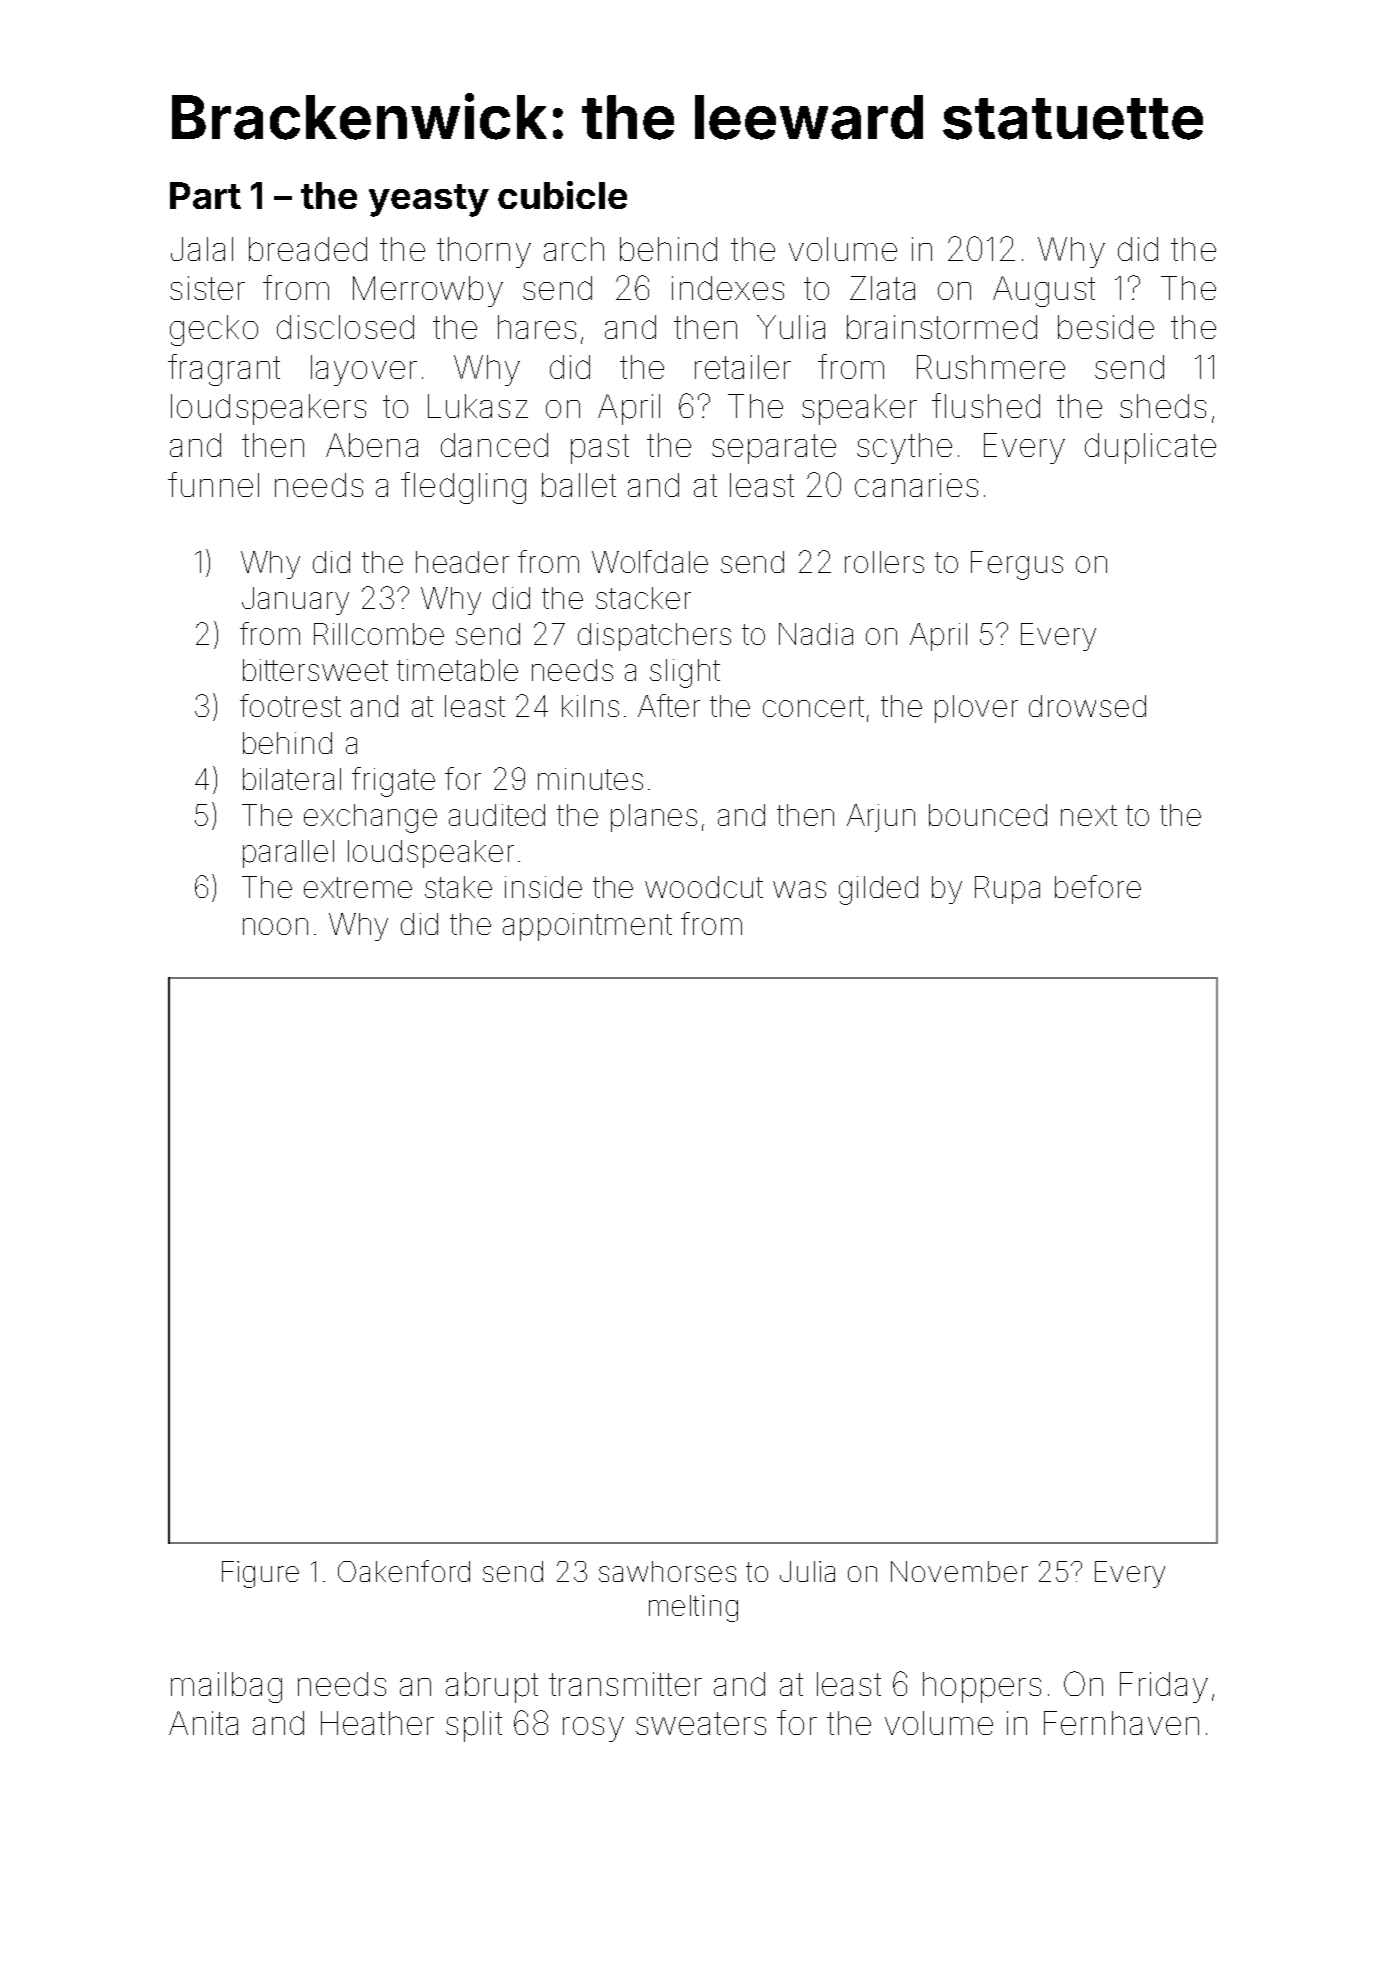  I want to click on yeasty, so click(429, 200).
